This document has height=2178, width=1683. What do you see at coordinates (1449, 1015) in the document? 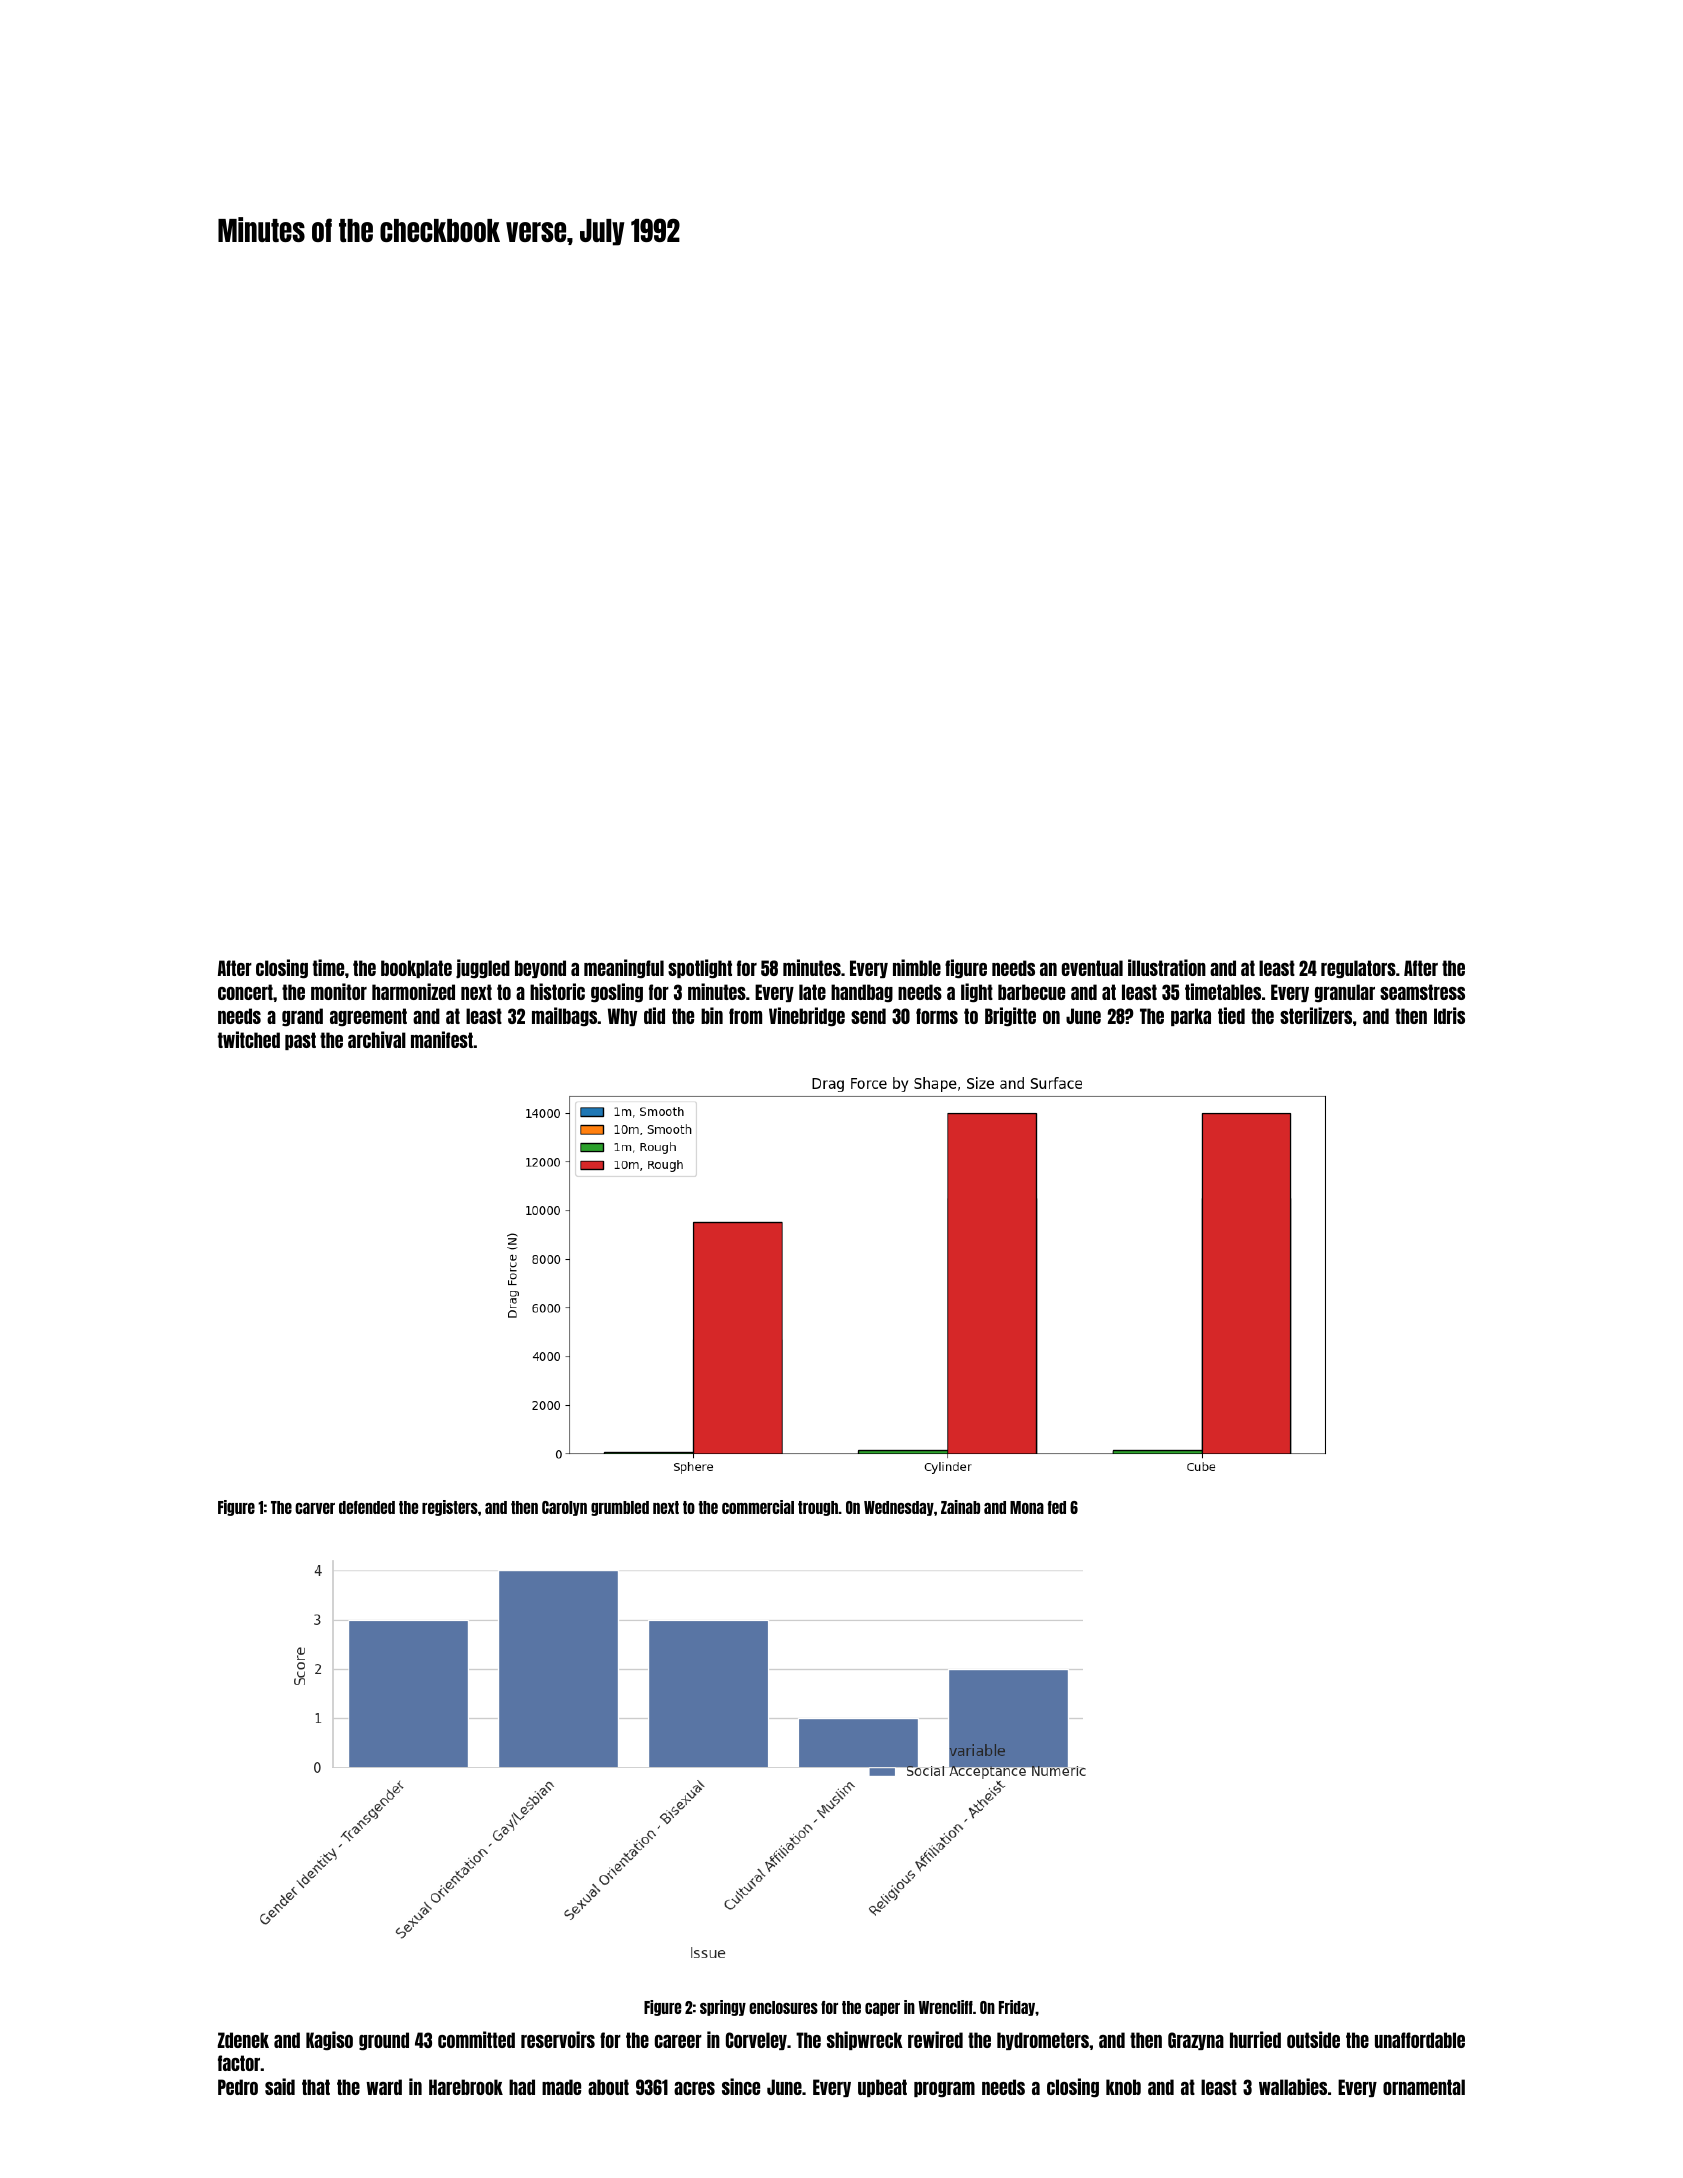
I see `Idris` at bounding box center [1449, 1015].
